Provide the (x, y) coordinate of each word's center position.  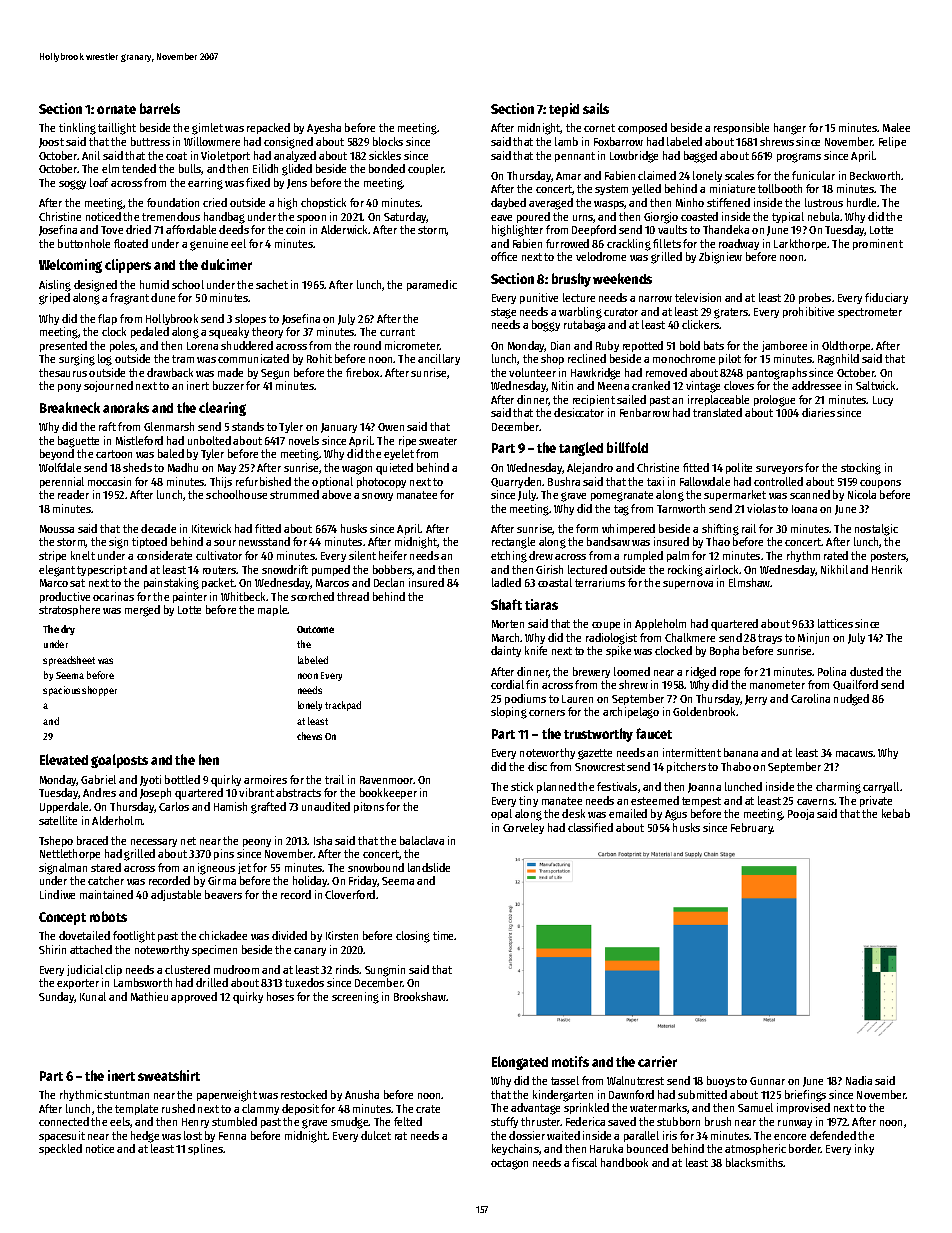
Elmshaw (750, 582)
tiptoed (149, 542)
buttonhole (84, 243)
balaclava (422, 840)
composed (642, 128)
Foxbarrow (618, 141)
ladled (506, 582)
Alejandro (590, 468)
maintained (106, 894)
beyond (57, 454)
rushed (178, 1108)
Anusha (362, 1094)
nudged (851, 700)
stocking (861, 469)
